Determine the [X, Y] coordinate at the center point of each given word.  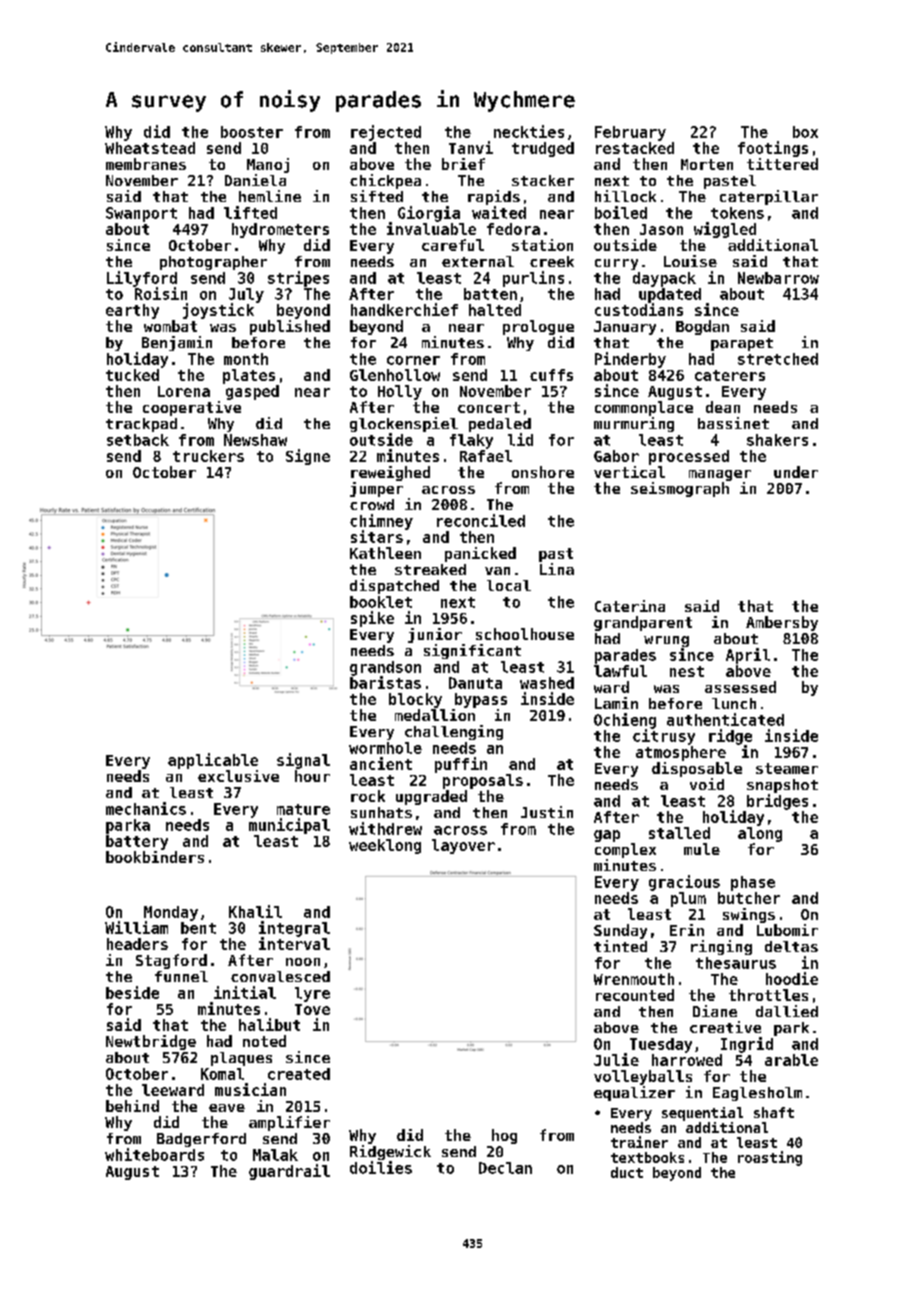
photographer [213, 263]
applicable [213, 761]
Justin [547, 812]
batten [490, 294]
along [760, 834]
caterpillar [769, 197]
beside [132, 992]
